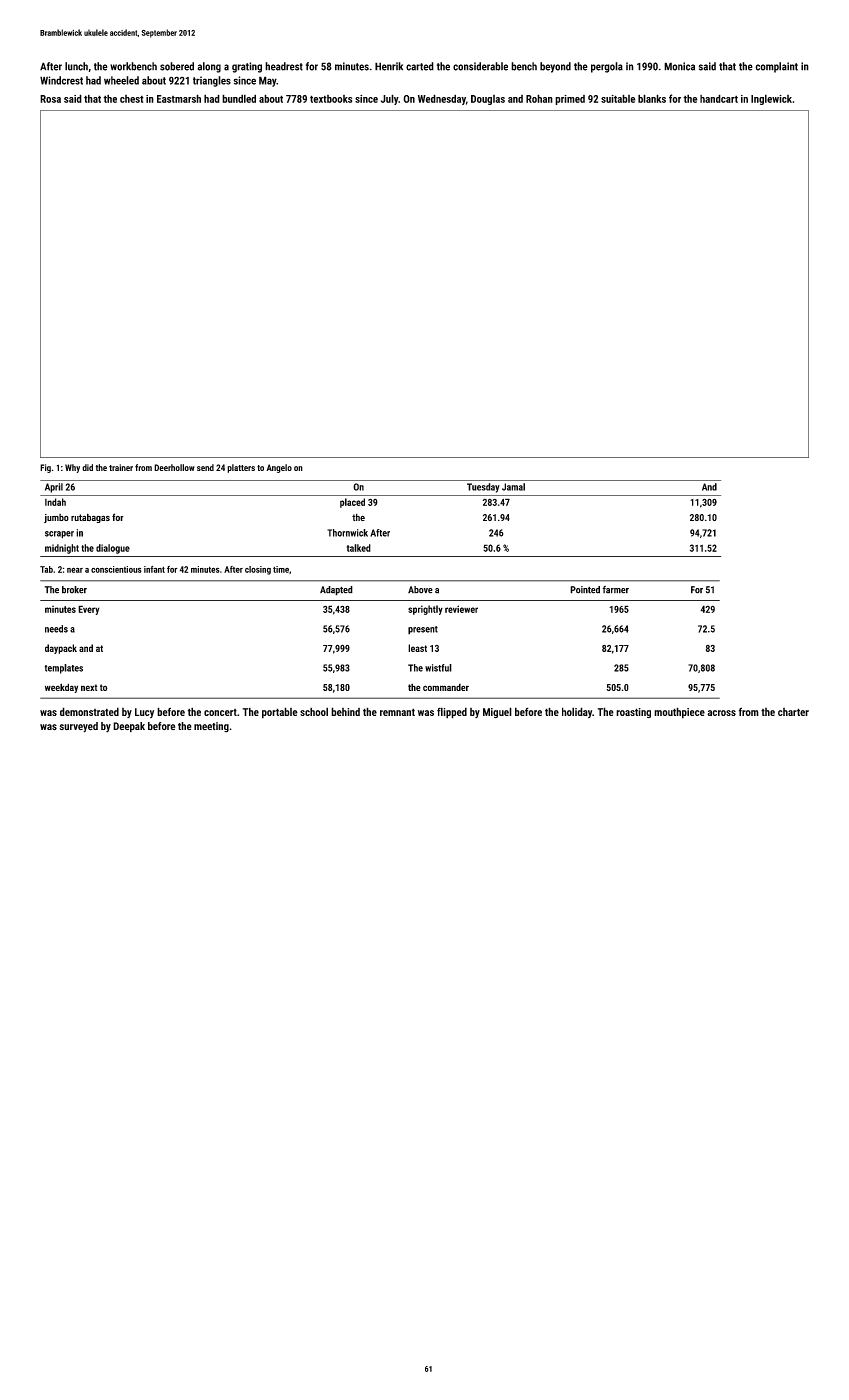 The height and width of the screenshot is (1400, 849). I want to click on blanks, so click(652, 98).
